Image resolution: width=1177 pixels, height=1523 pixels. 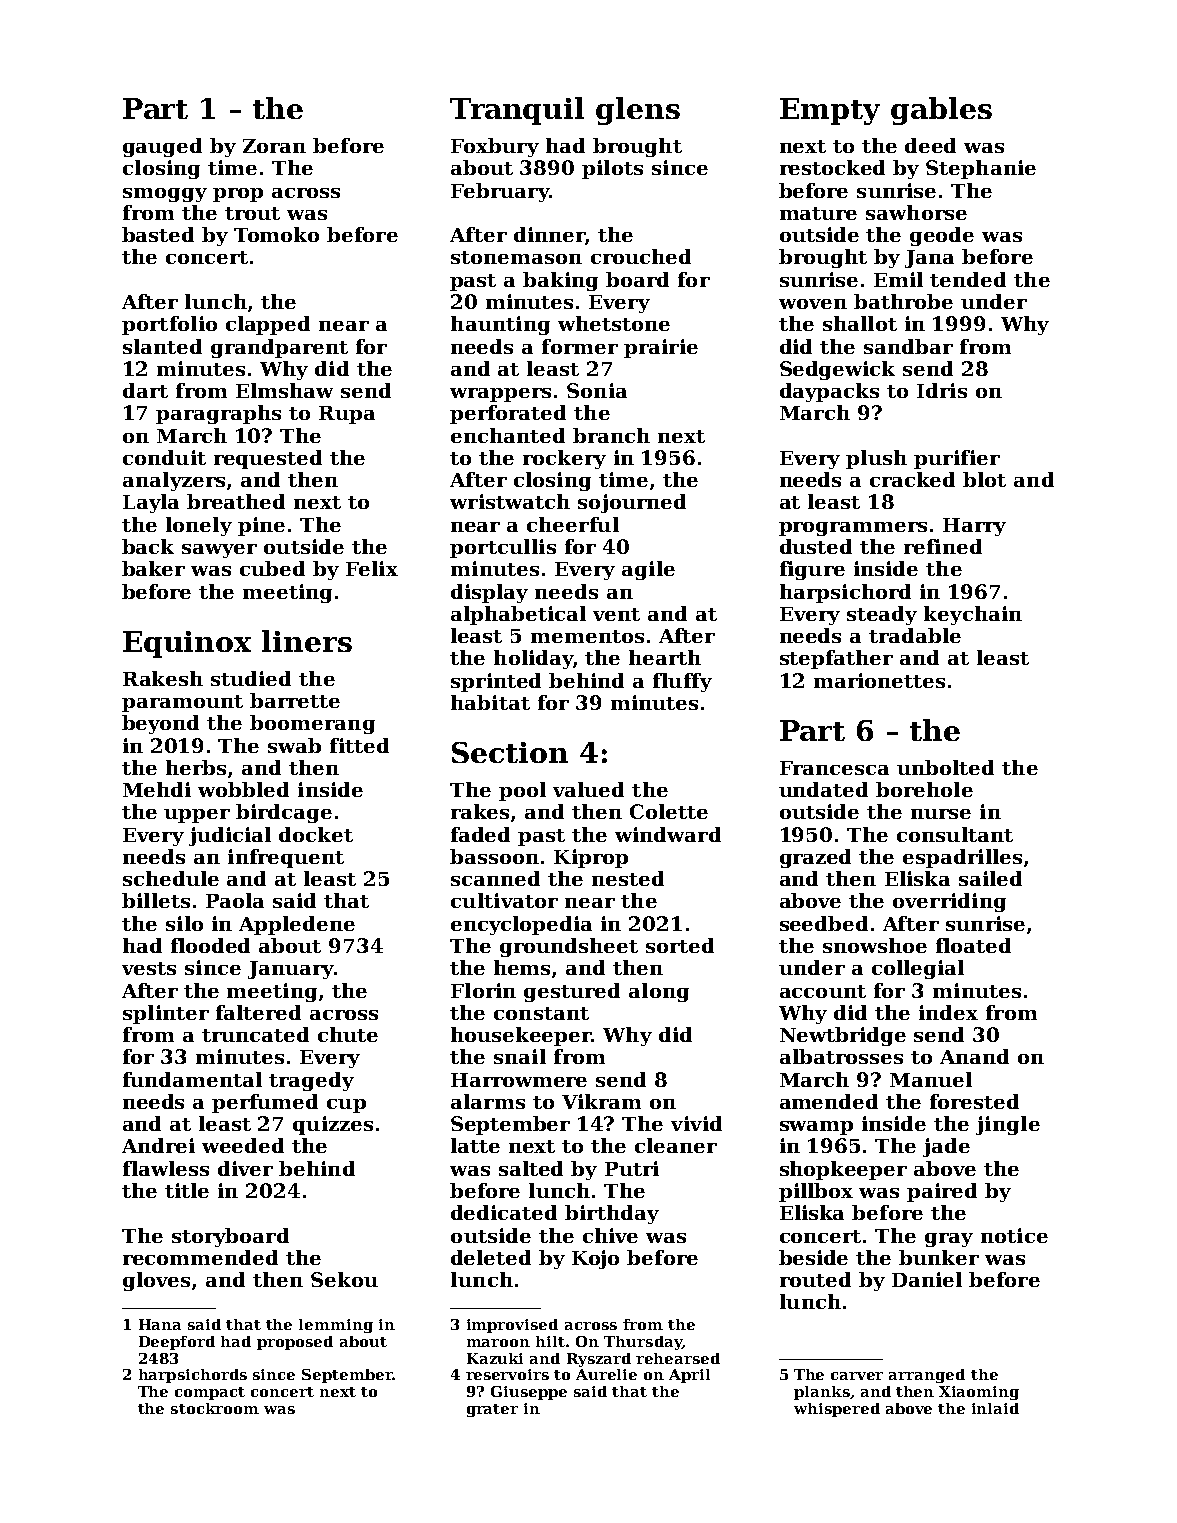 What do you see at coordinates (648, 570) in the document?
I see `agile` at bounding box center [648, 570].
